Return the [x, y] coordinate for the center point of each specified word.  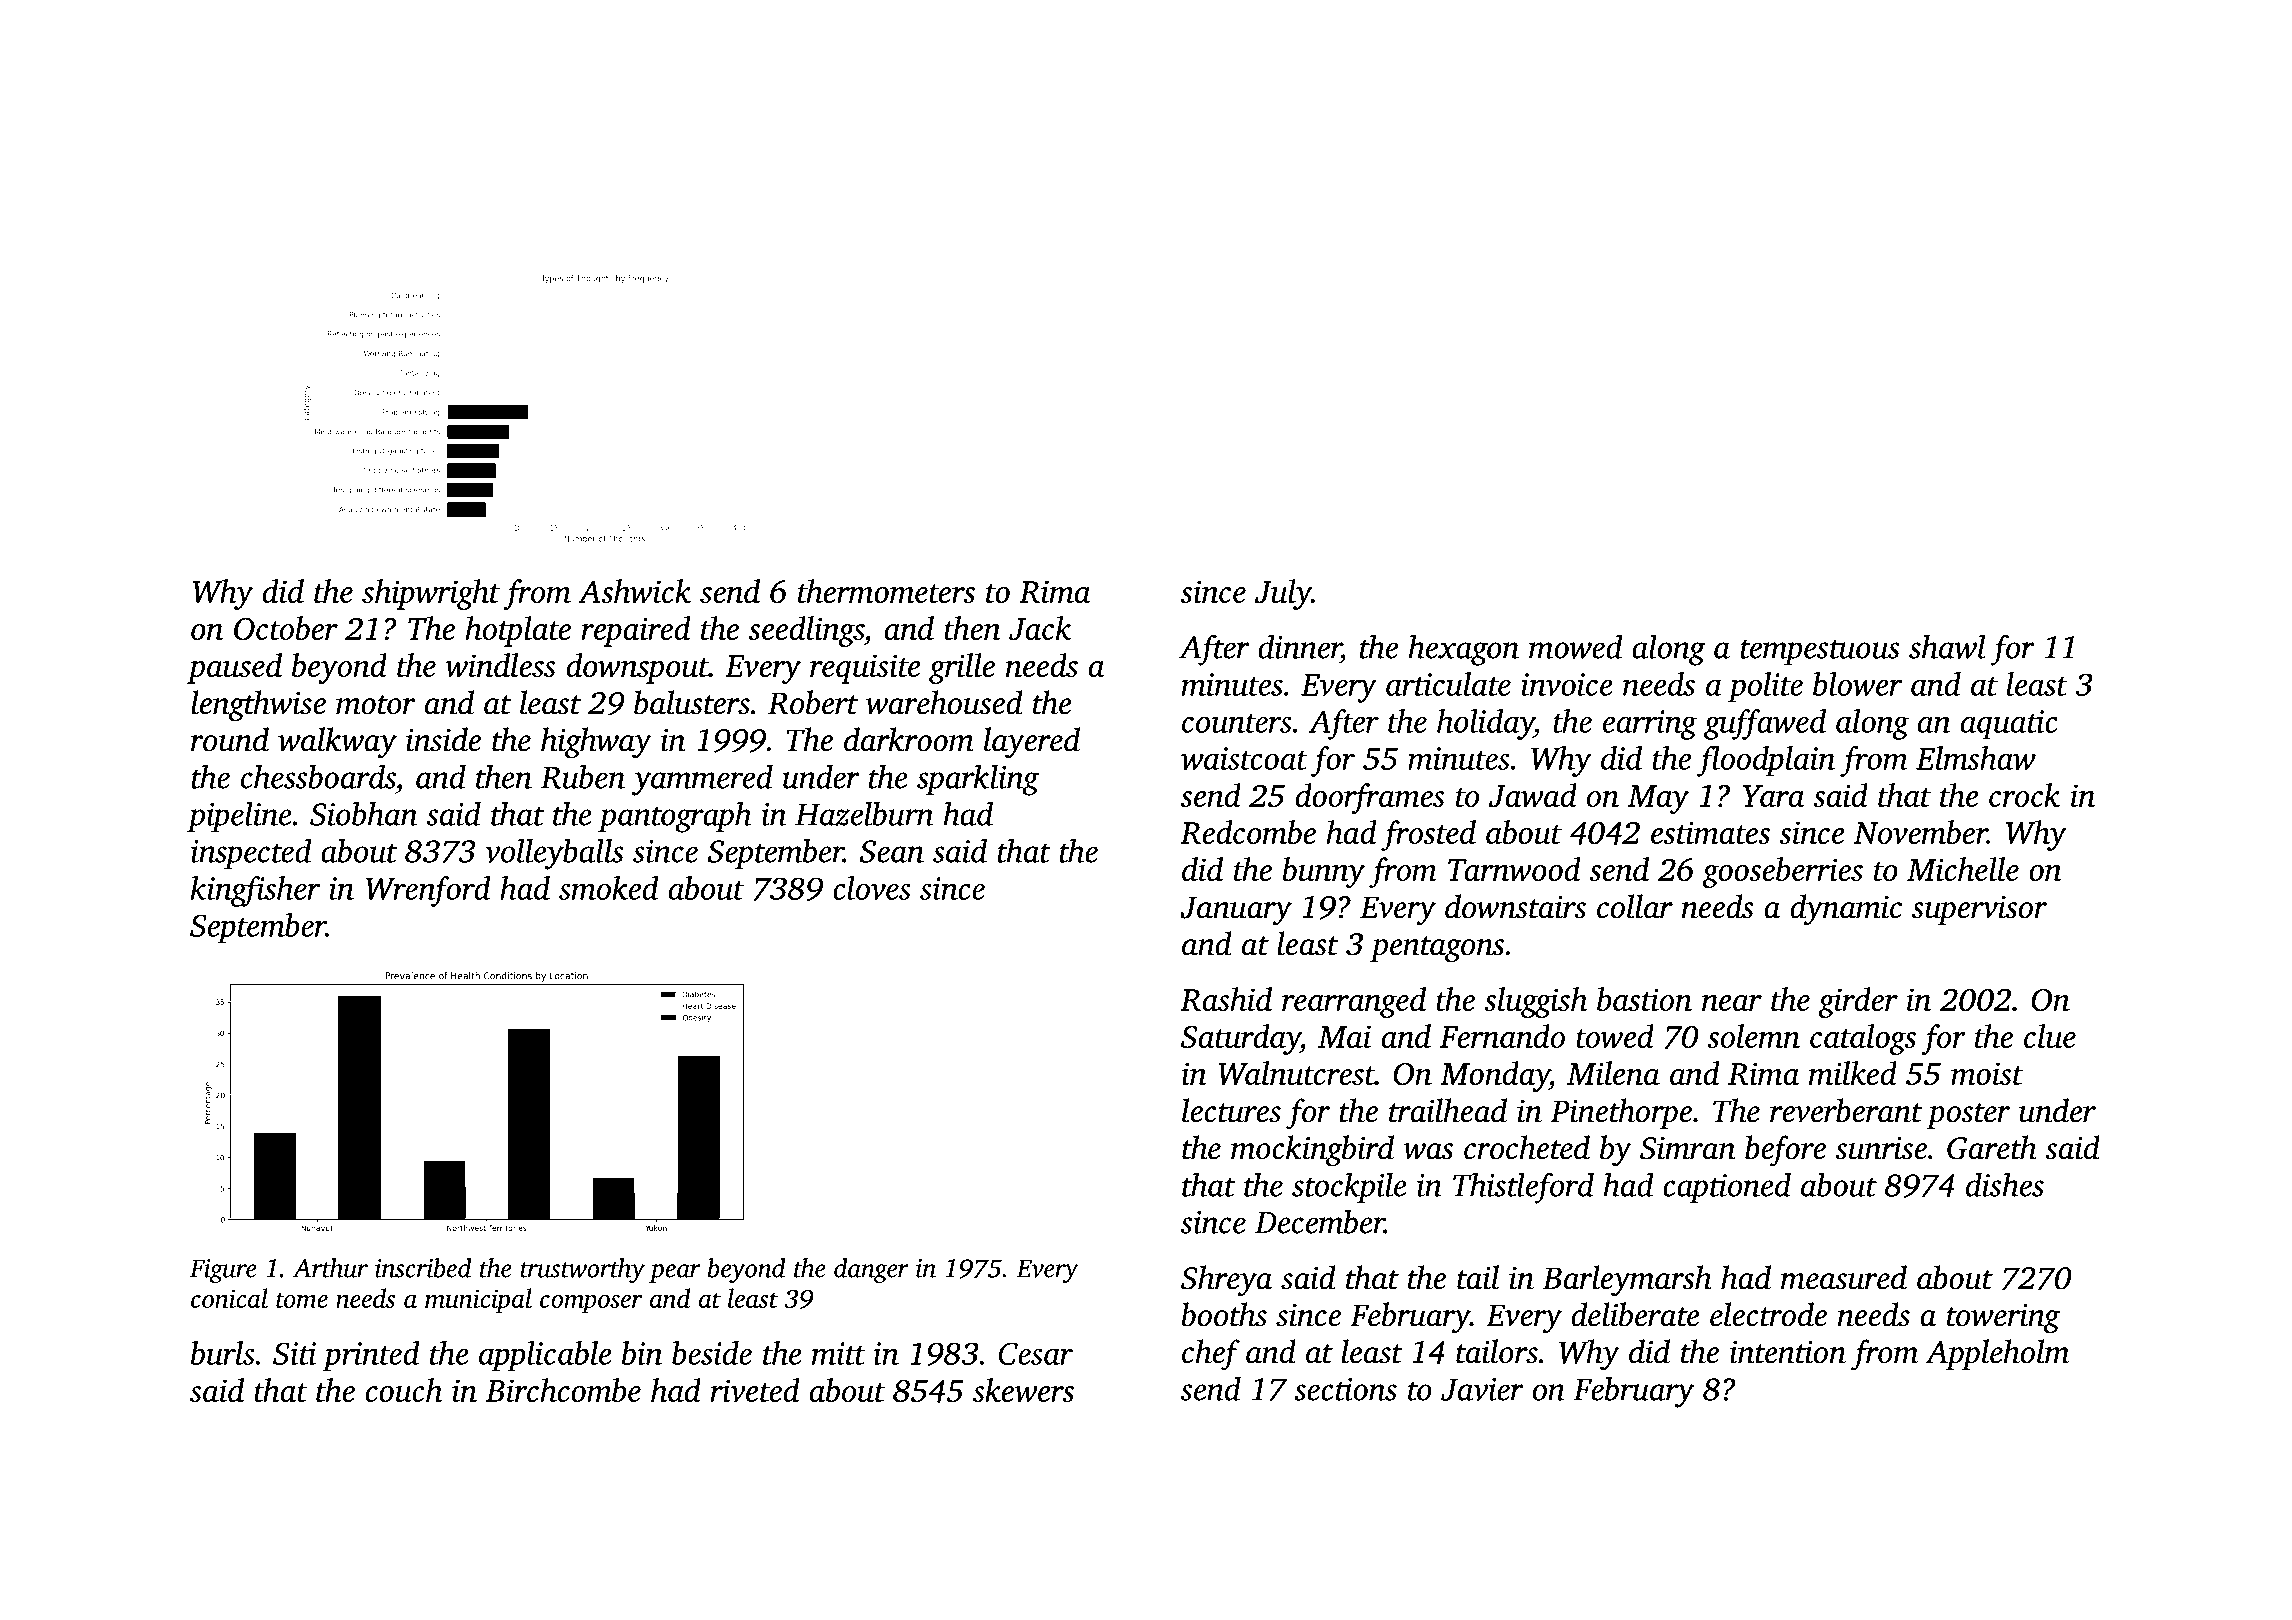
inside [443, 739]
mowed [1576, 646]
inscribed [423, 1268]
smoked [609, 888]
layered [1032, 743]
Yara [1774, 796]
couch [404, 1390]
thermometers [886, 591]
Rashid [1226, 999]
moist [1987, 1073]
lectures [1231, 1110]
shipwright [431, 594]
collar [1635, 906]
